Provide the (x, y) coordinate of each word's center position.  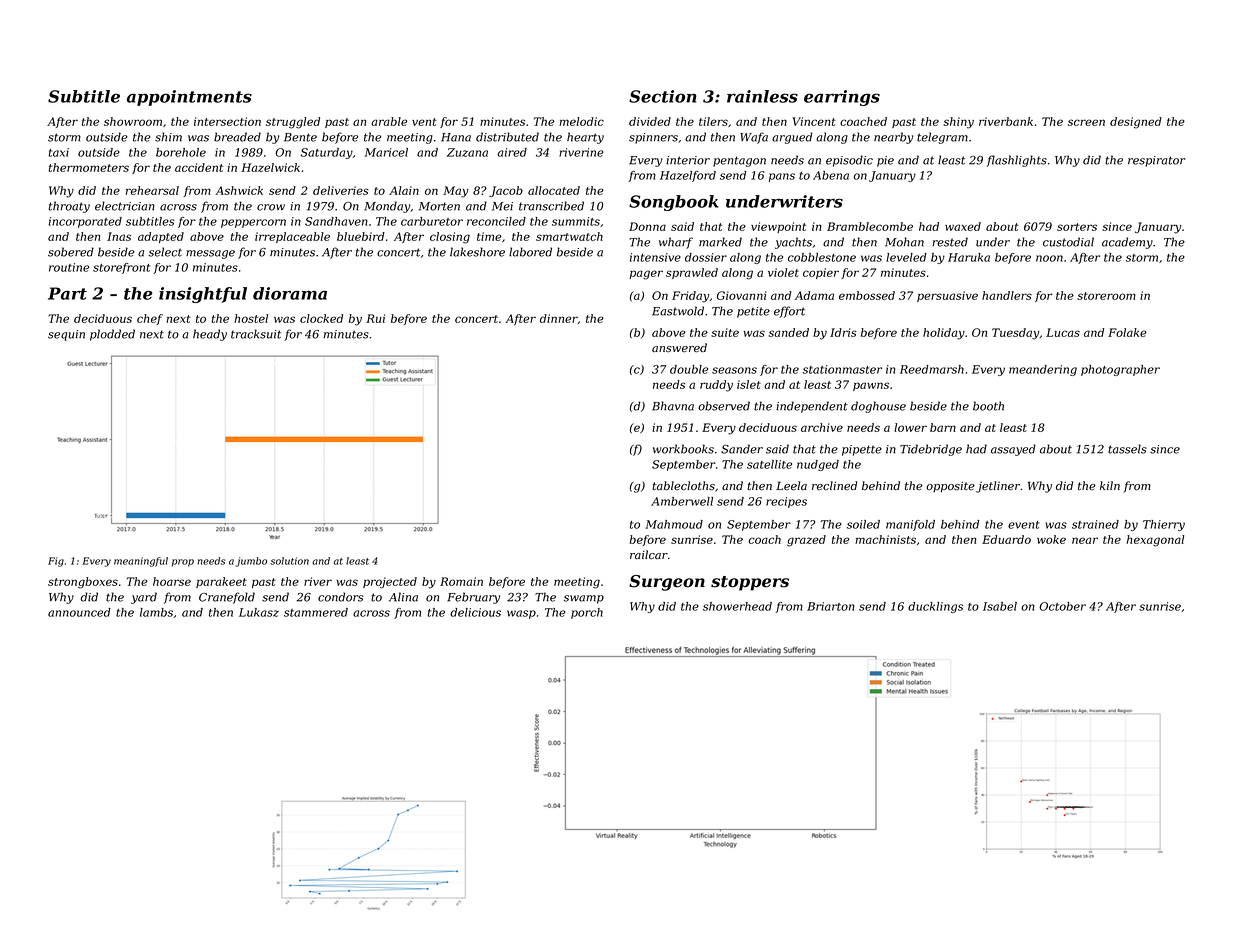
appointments (189, 98)
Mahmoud (674, 524)
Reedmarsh (932, 369)
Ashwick (239, 190)
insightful (203, 295)
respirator (1156, 161)
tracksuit (256, 334)
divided (650, 121)
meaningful (141, 562)
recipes (786, 502)
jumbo (251, 562)
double (689, 369)
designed (1136, 123)
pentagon (739, 161)
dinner (559, 319)
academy (1127, 243)
